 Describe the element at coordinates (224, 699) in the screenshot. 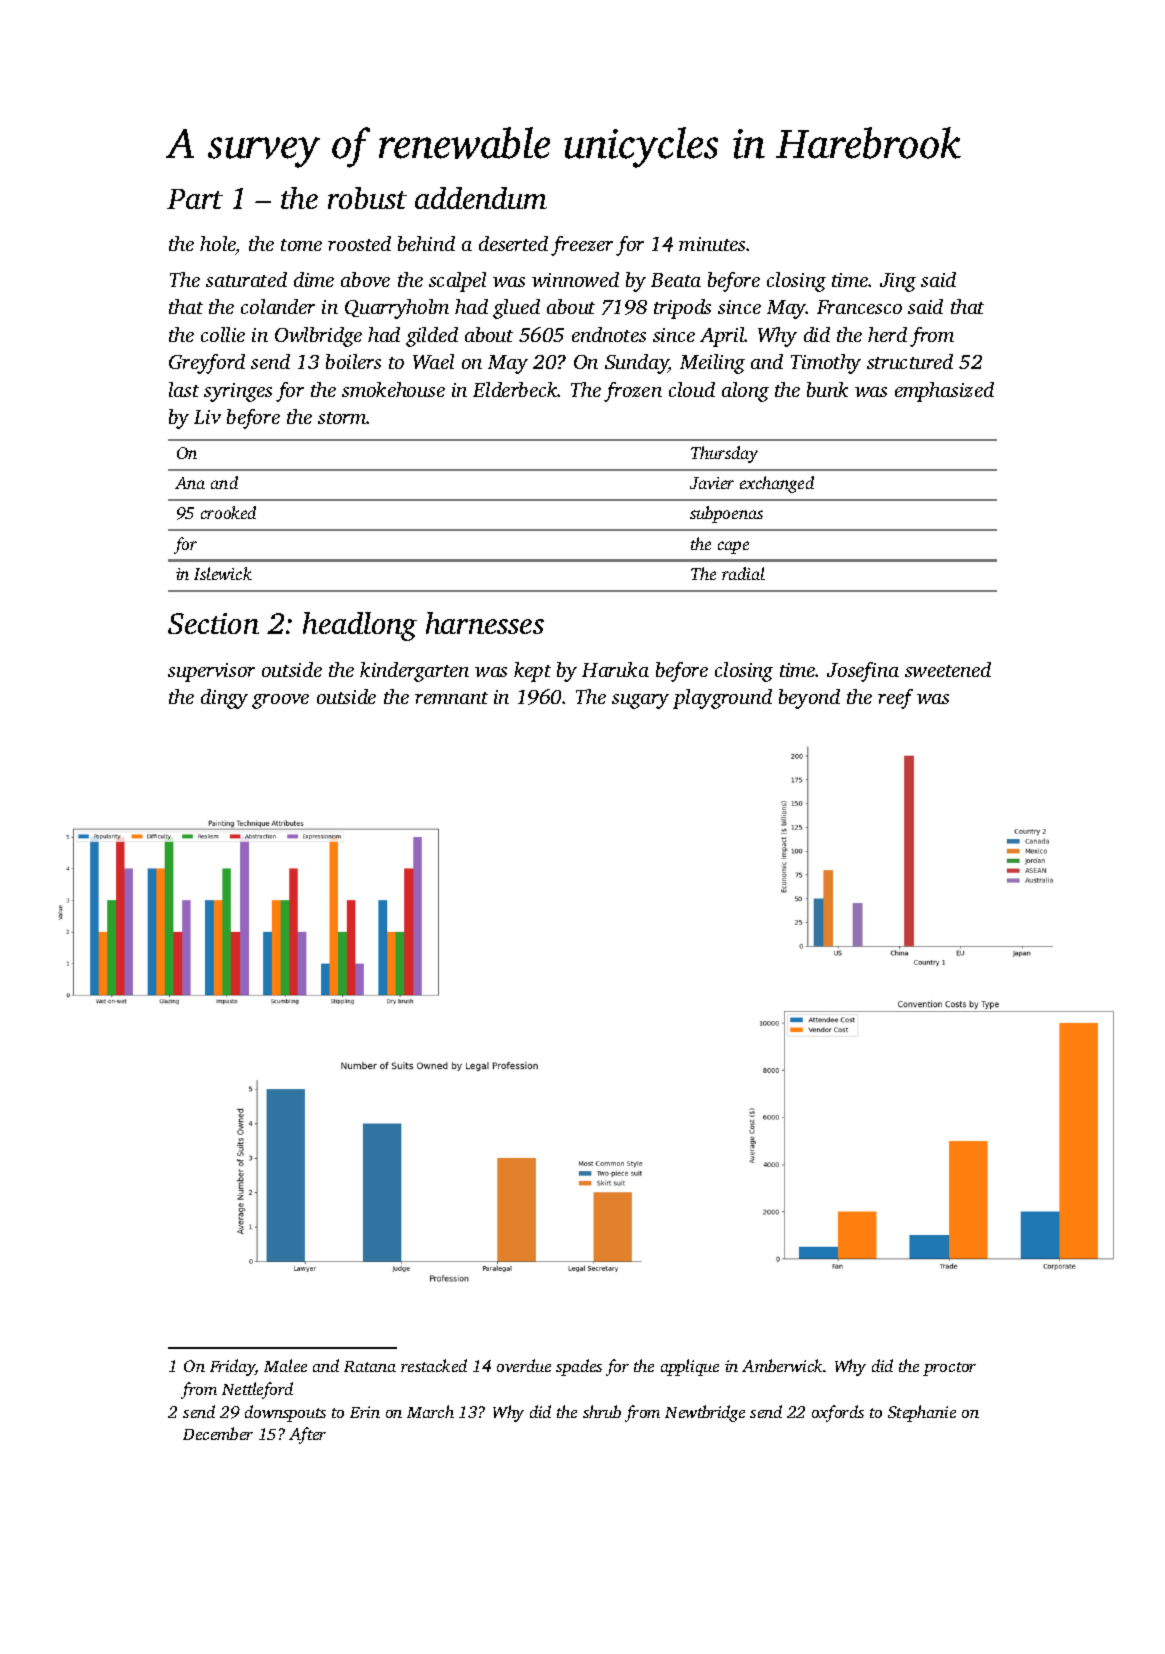

I see `dingy` at that location.
